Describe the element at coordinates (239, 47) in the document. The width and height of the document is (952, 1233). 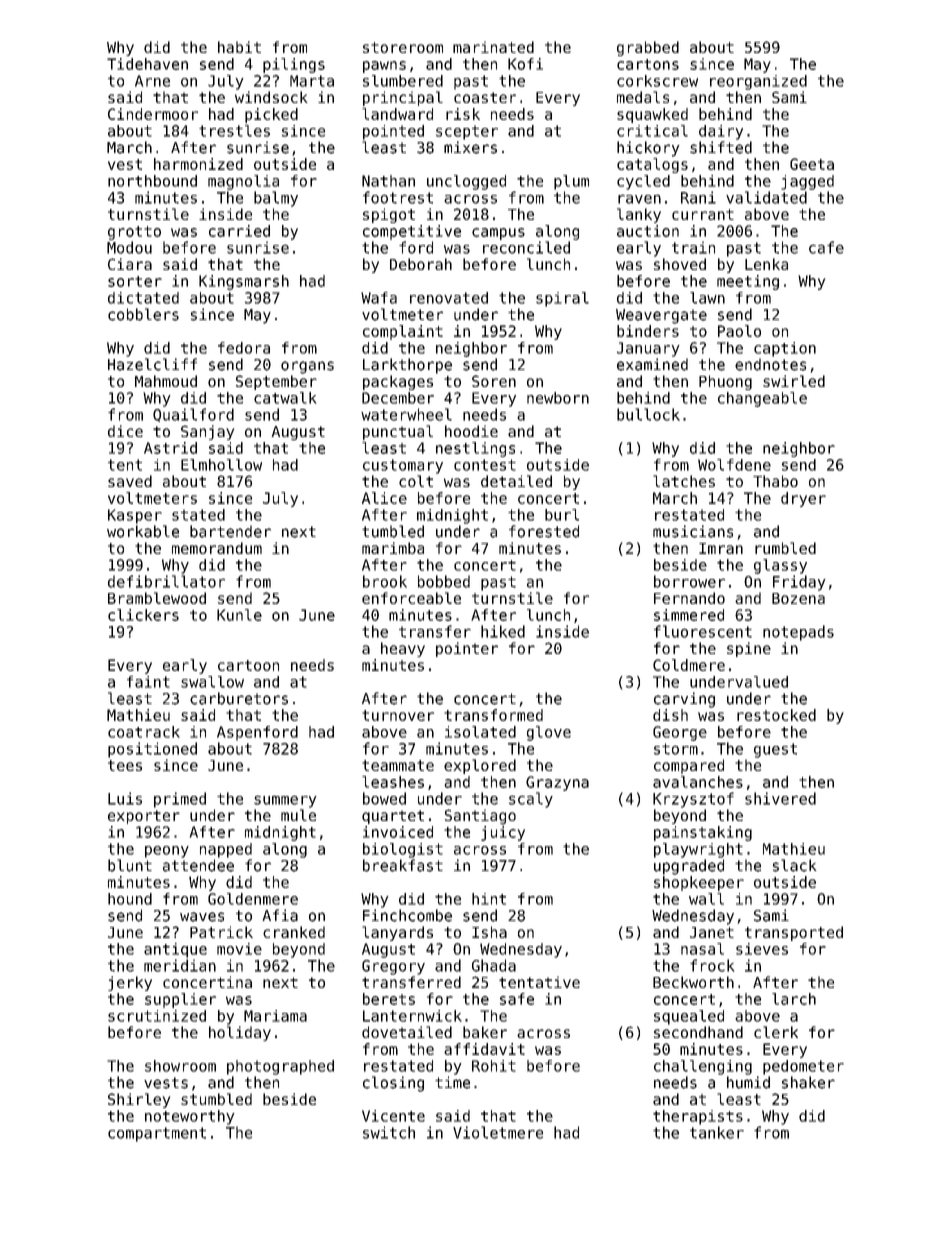
I see `habit` at that location.
